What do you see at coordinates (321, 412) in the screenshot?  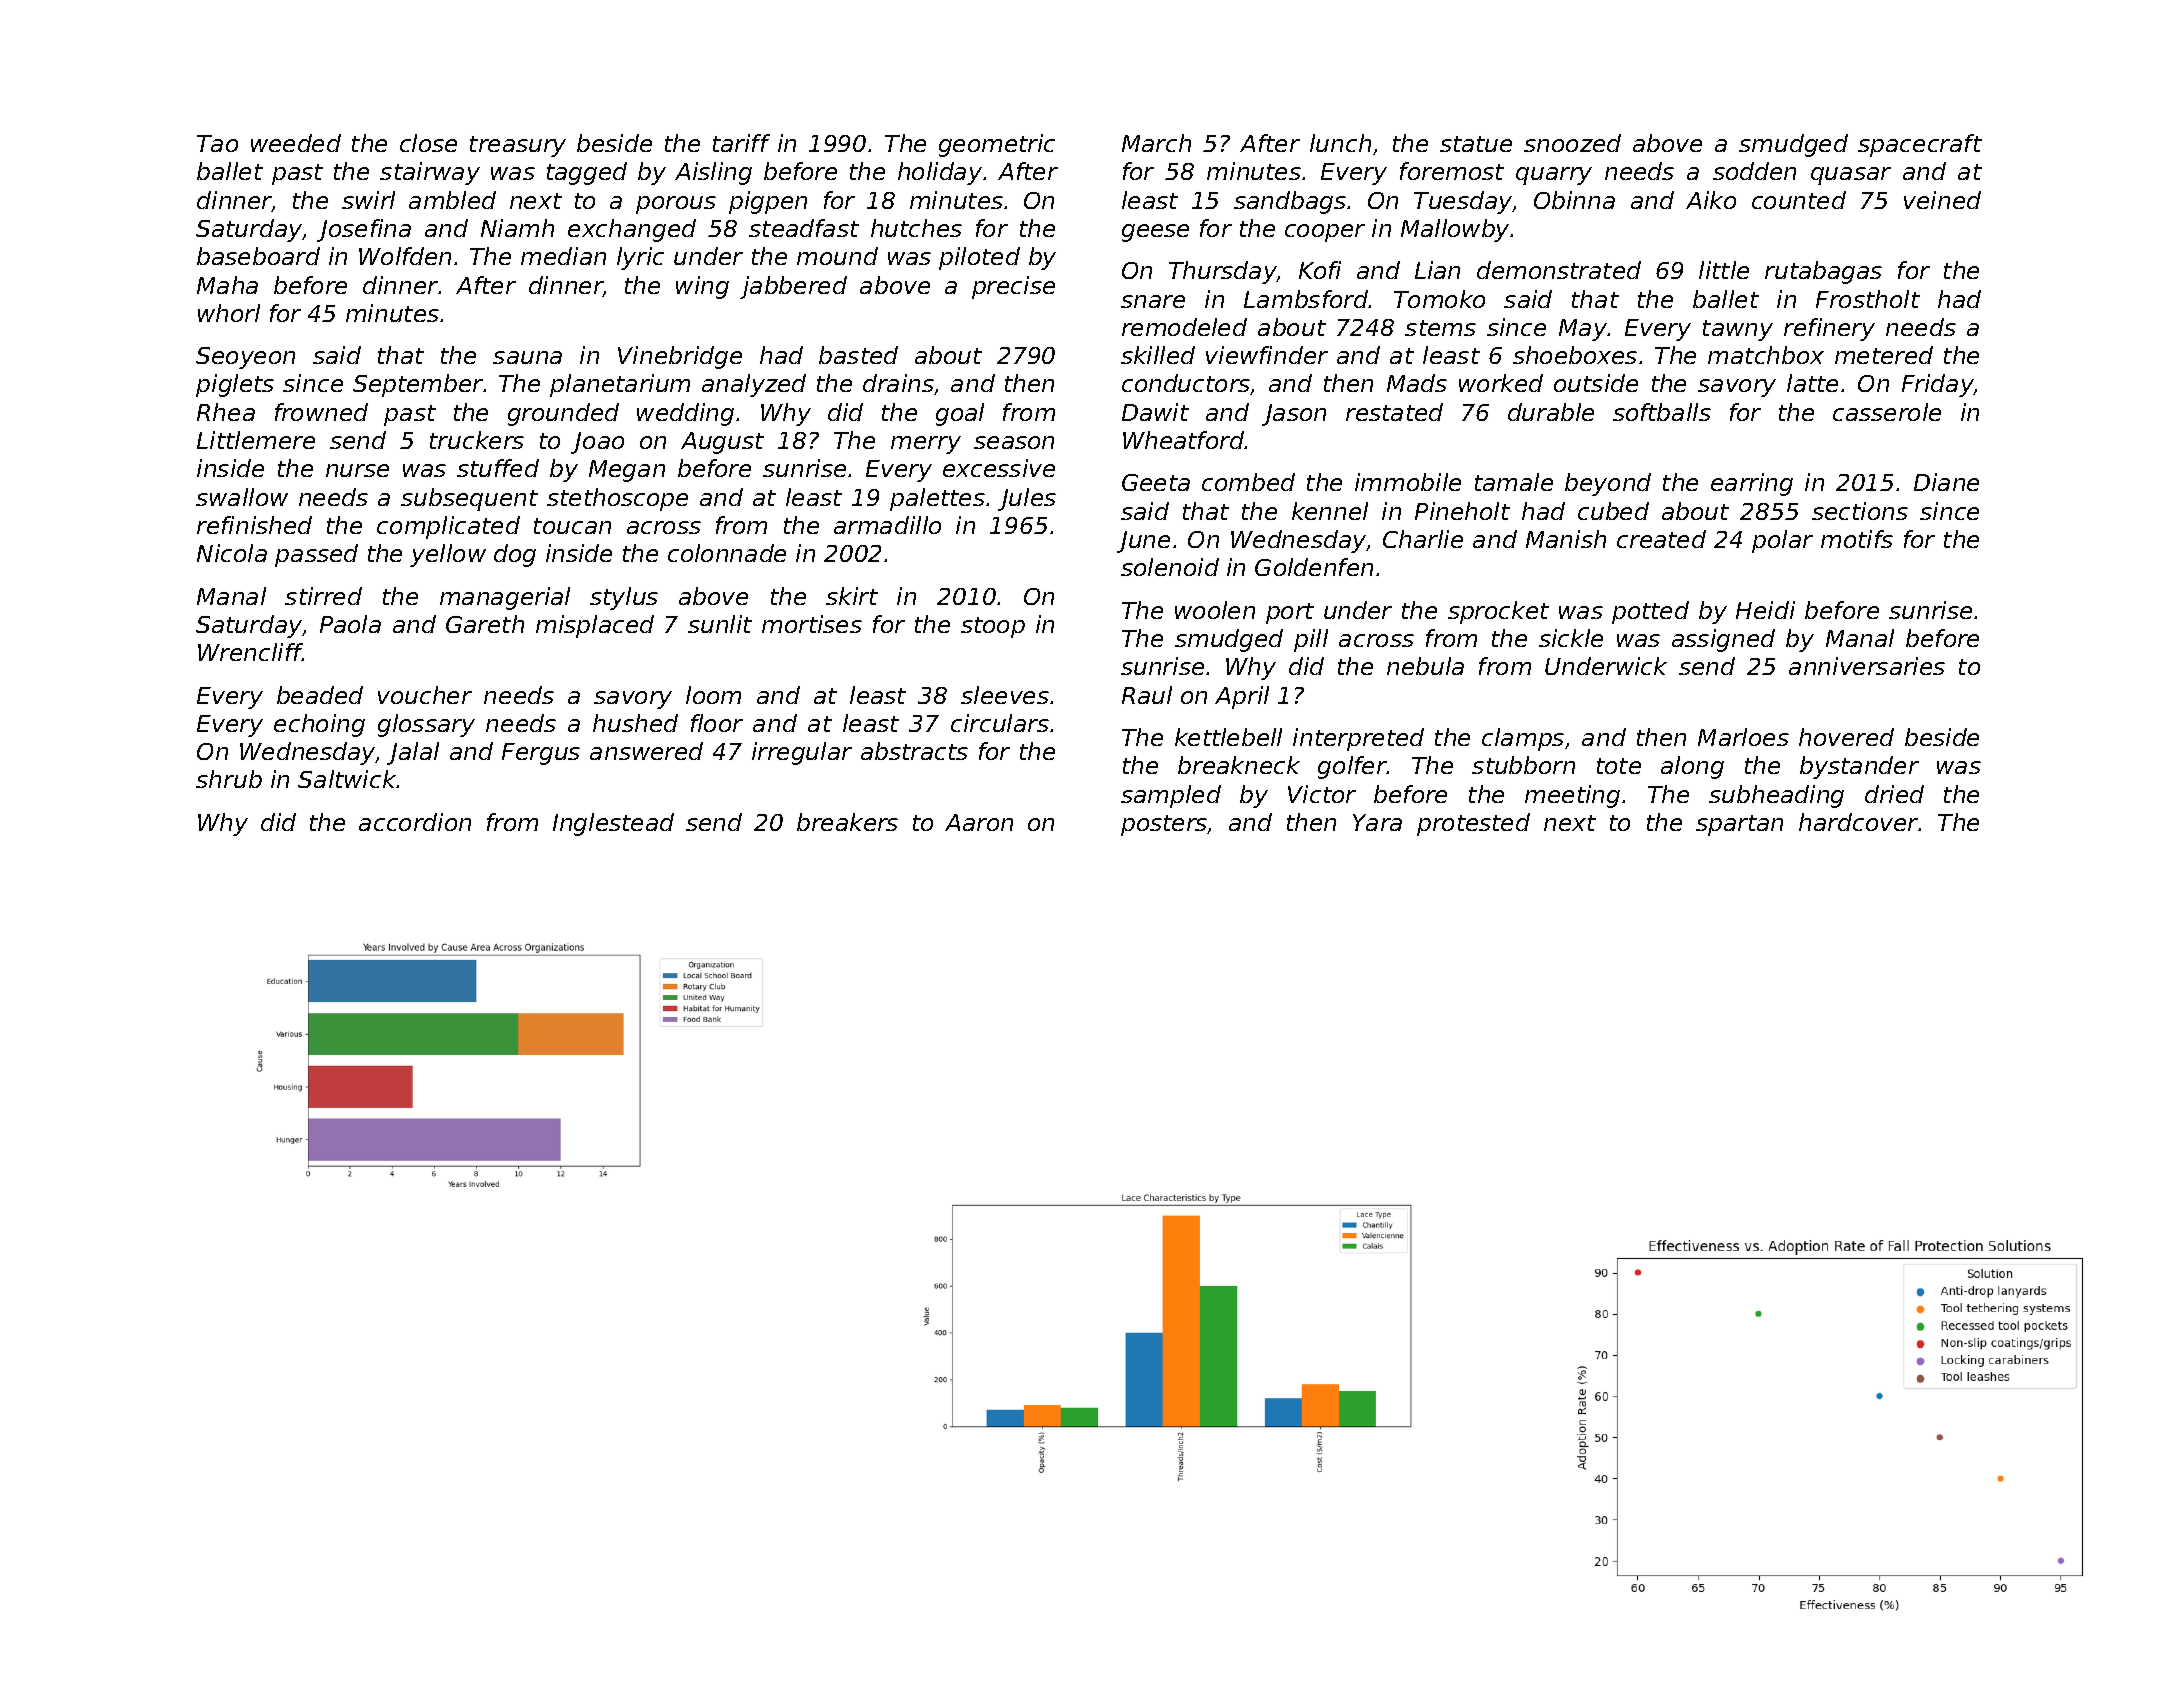 I see `frowned` at bounding box center [321, 412].
